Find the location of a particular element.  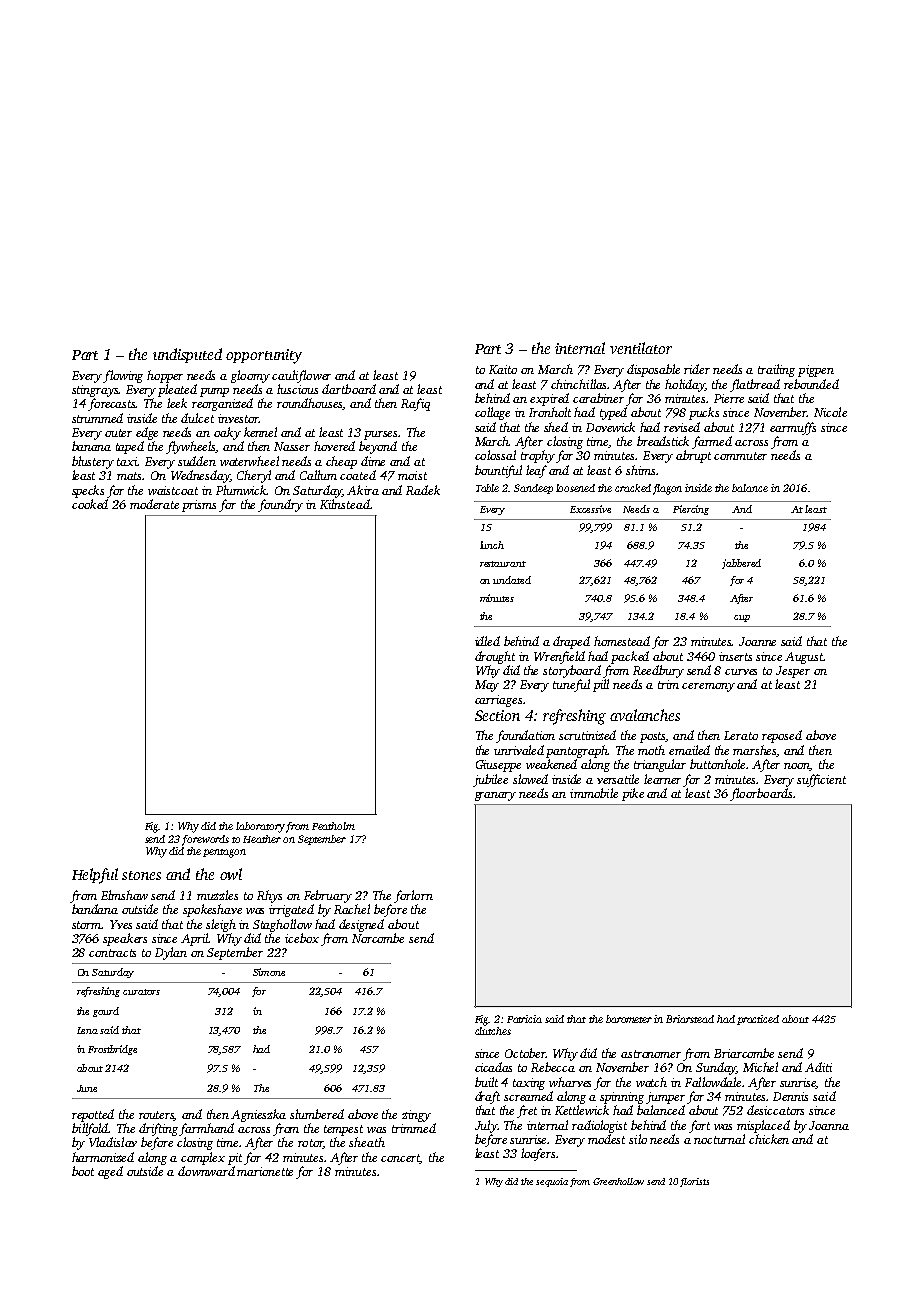

undisputed is located at coordinates (187, 355).
